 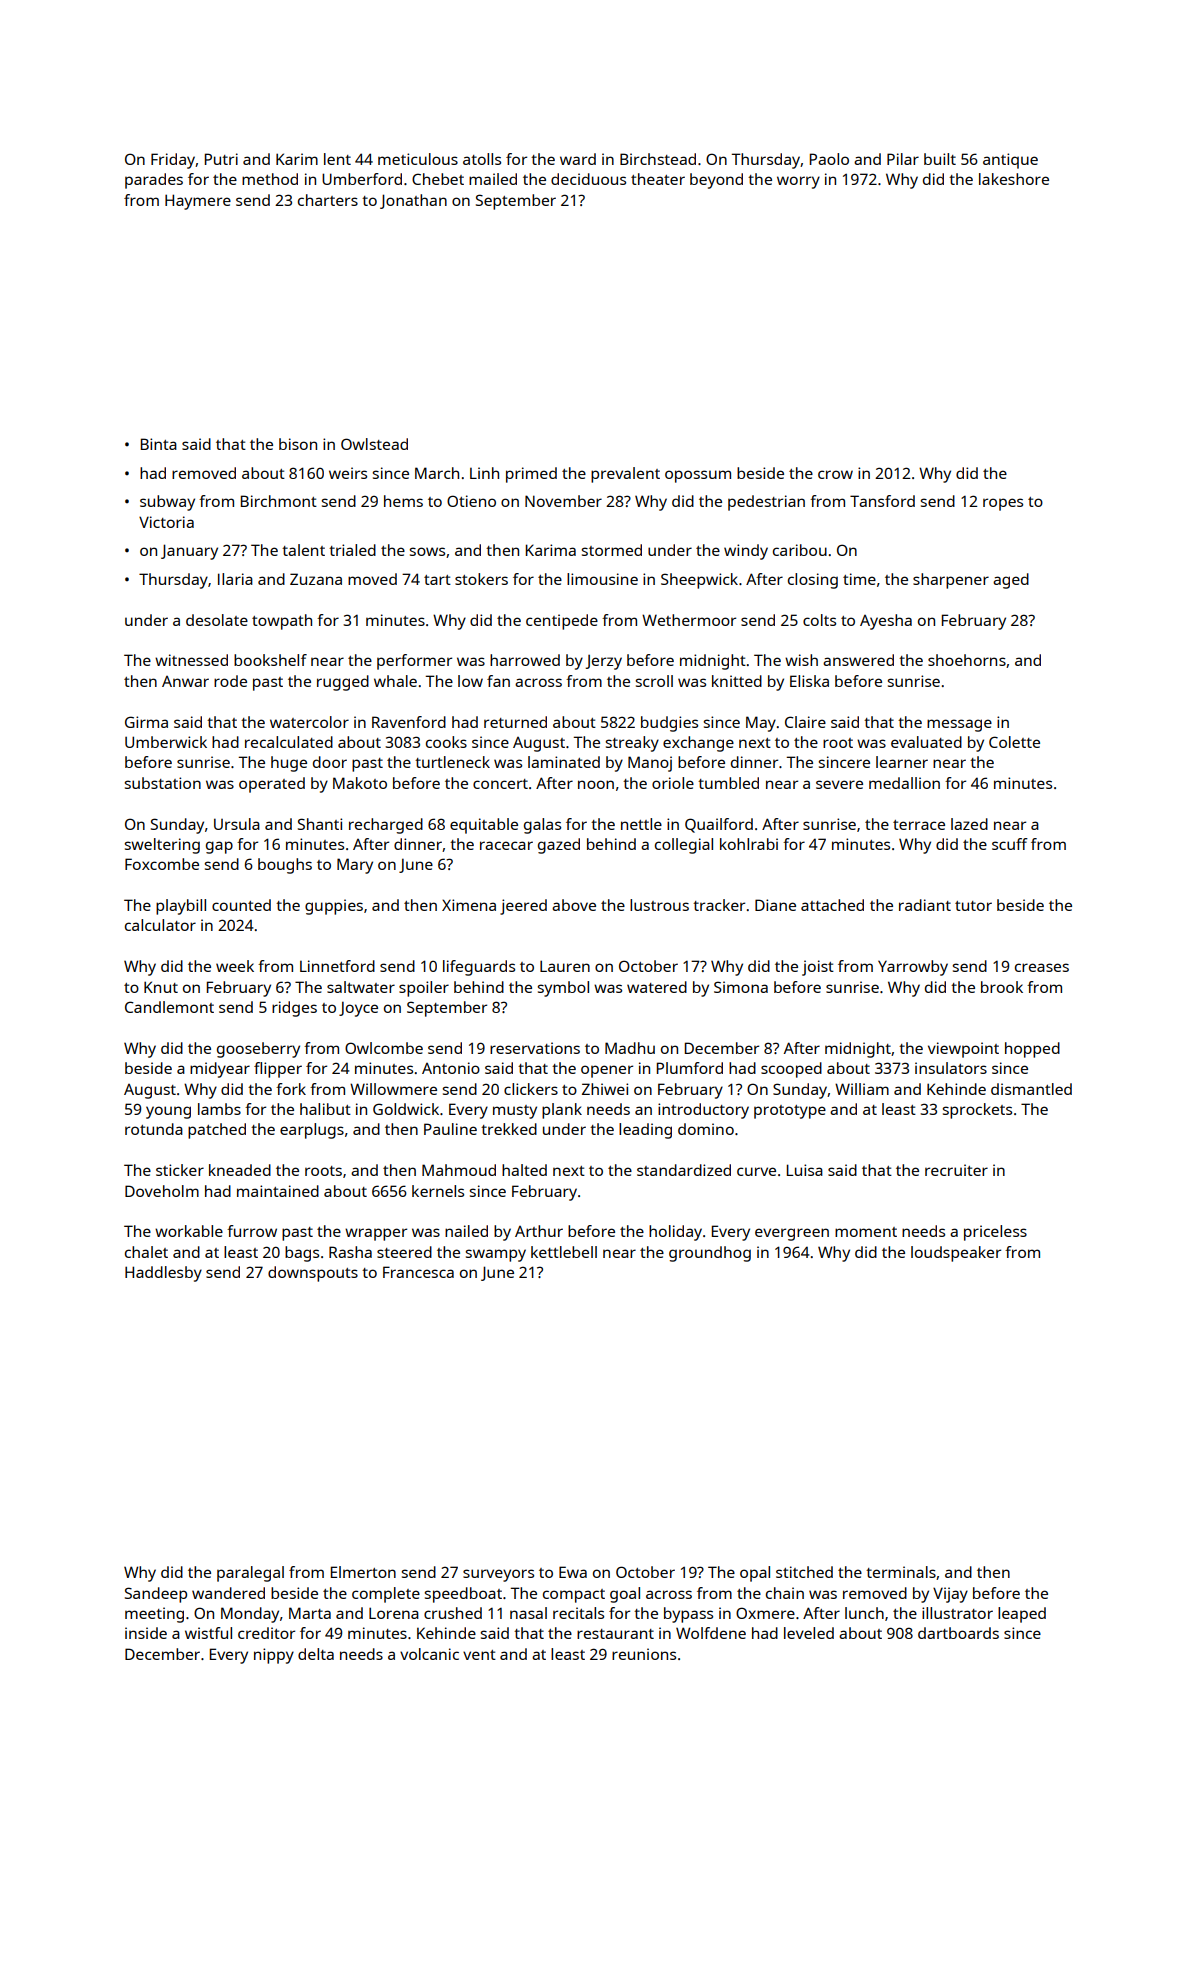 What do you see at coordinates (217, 1131) in the screenshot?
I see `patched` at bounding box center [217, 1131].
